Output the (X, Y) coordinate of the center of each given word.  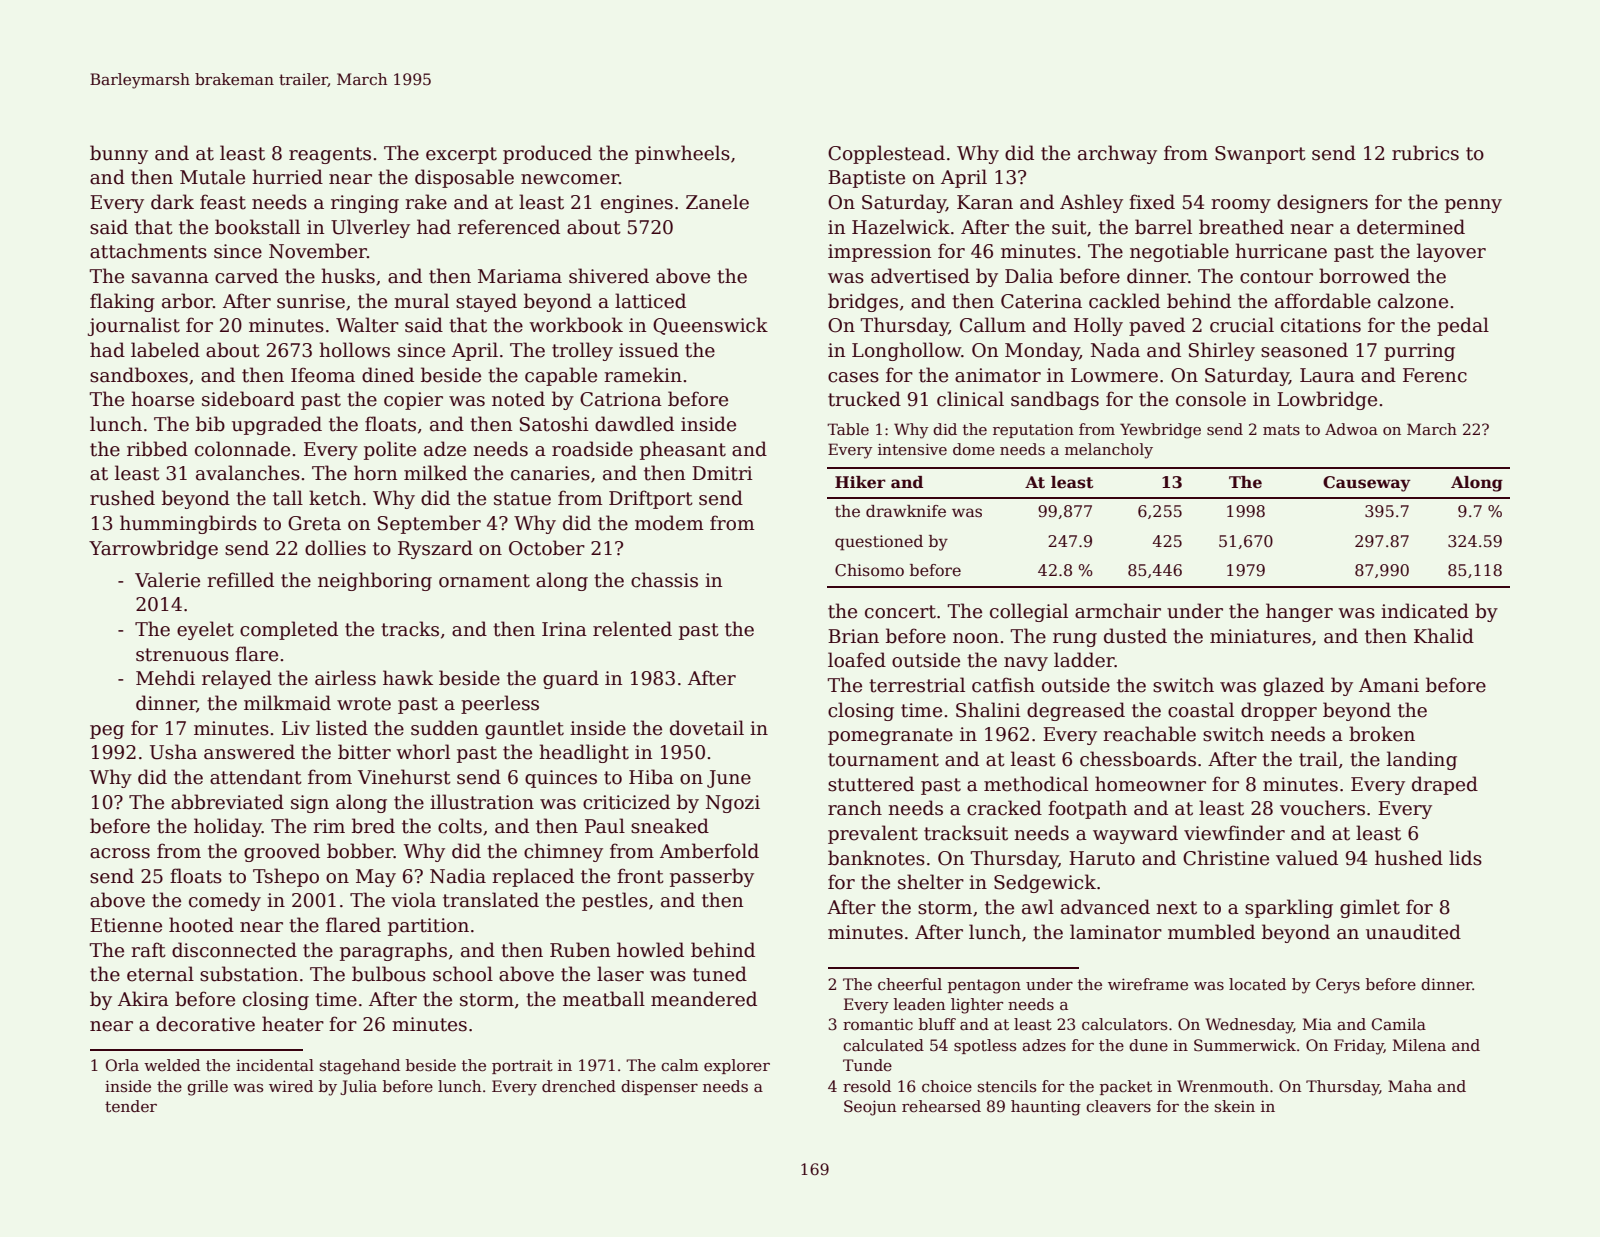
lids (1465, 858)
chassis (664, 580)
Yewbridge (1160, 431)
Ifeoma (323, 375)
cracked (1004, 808)
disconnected (234, 950)
